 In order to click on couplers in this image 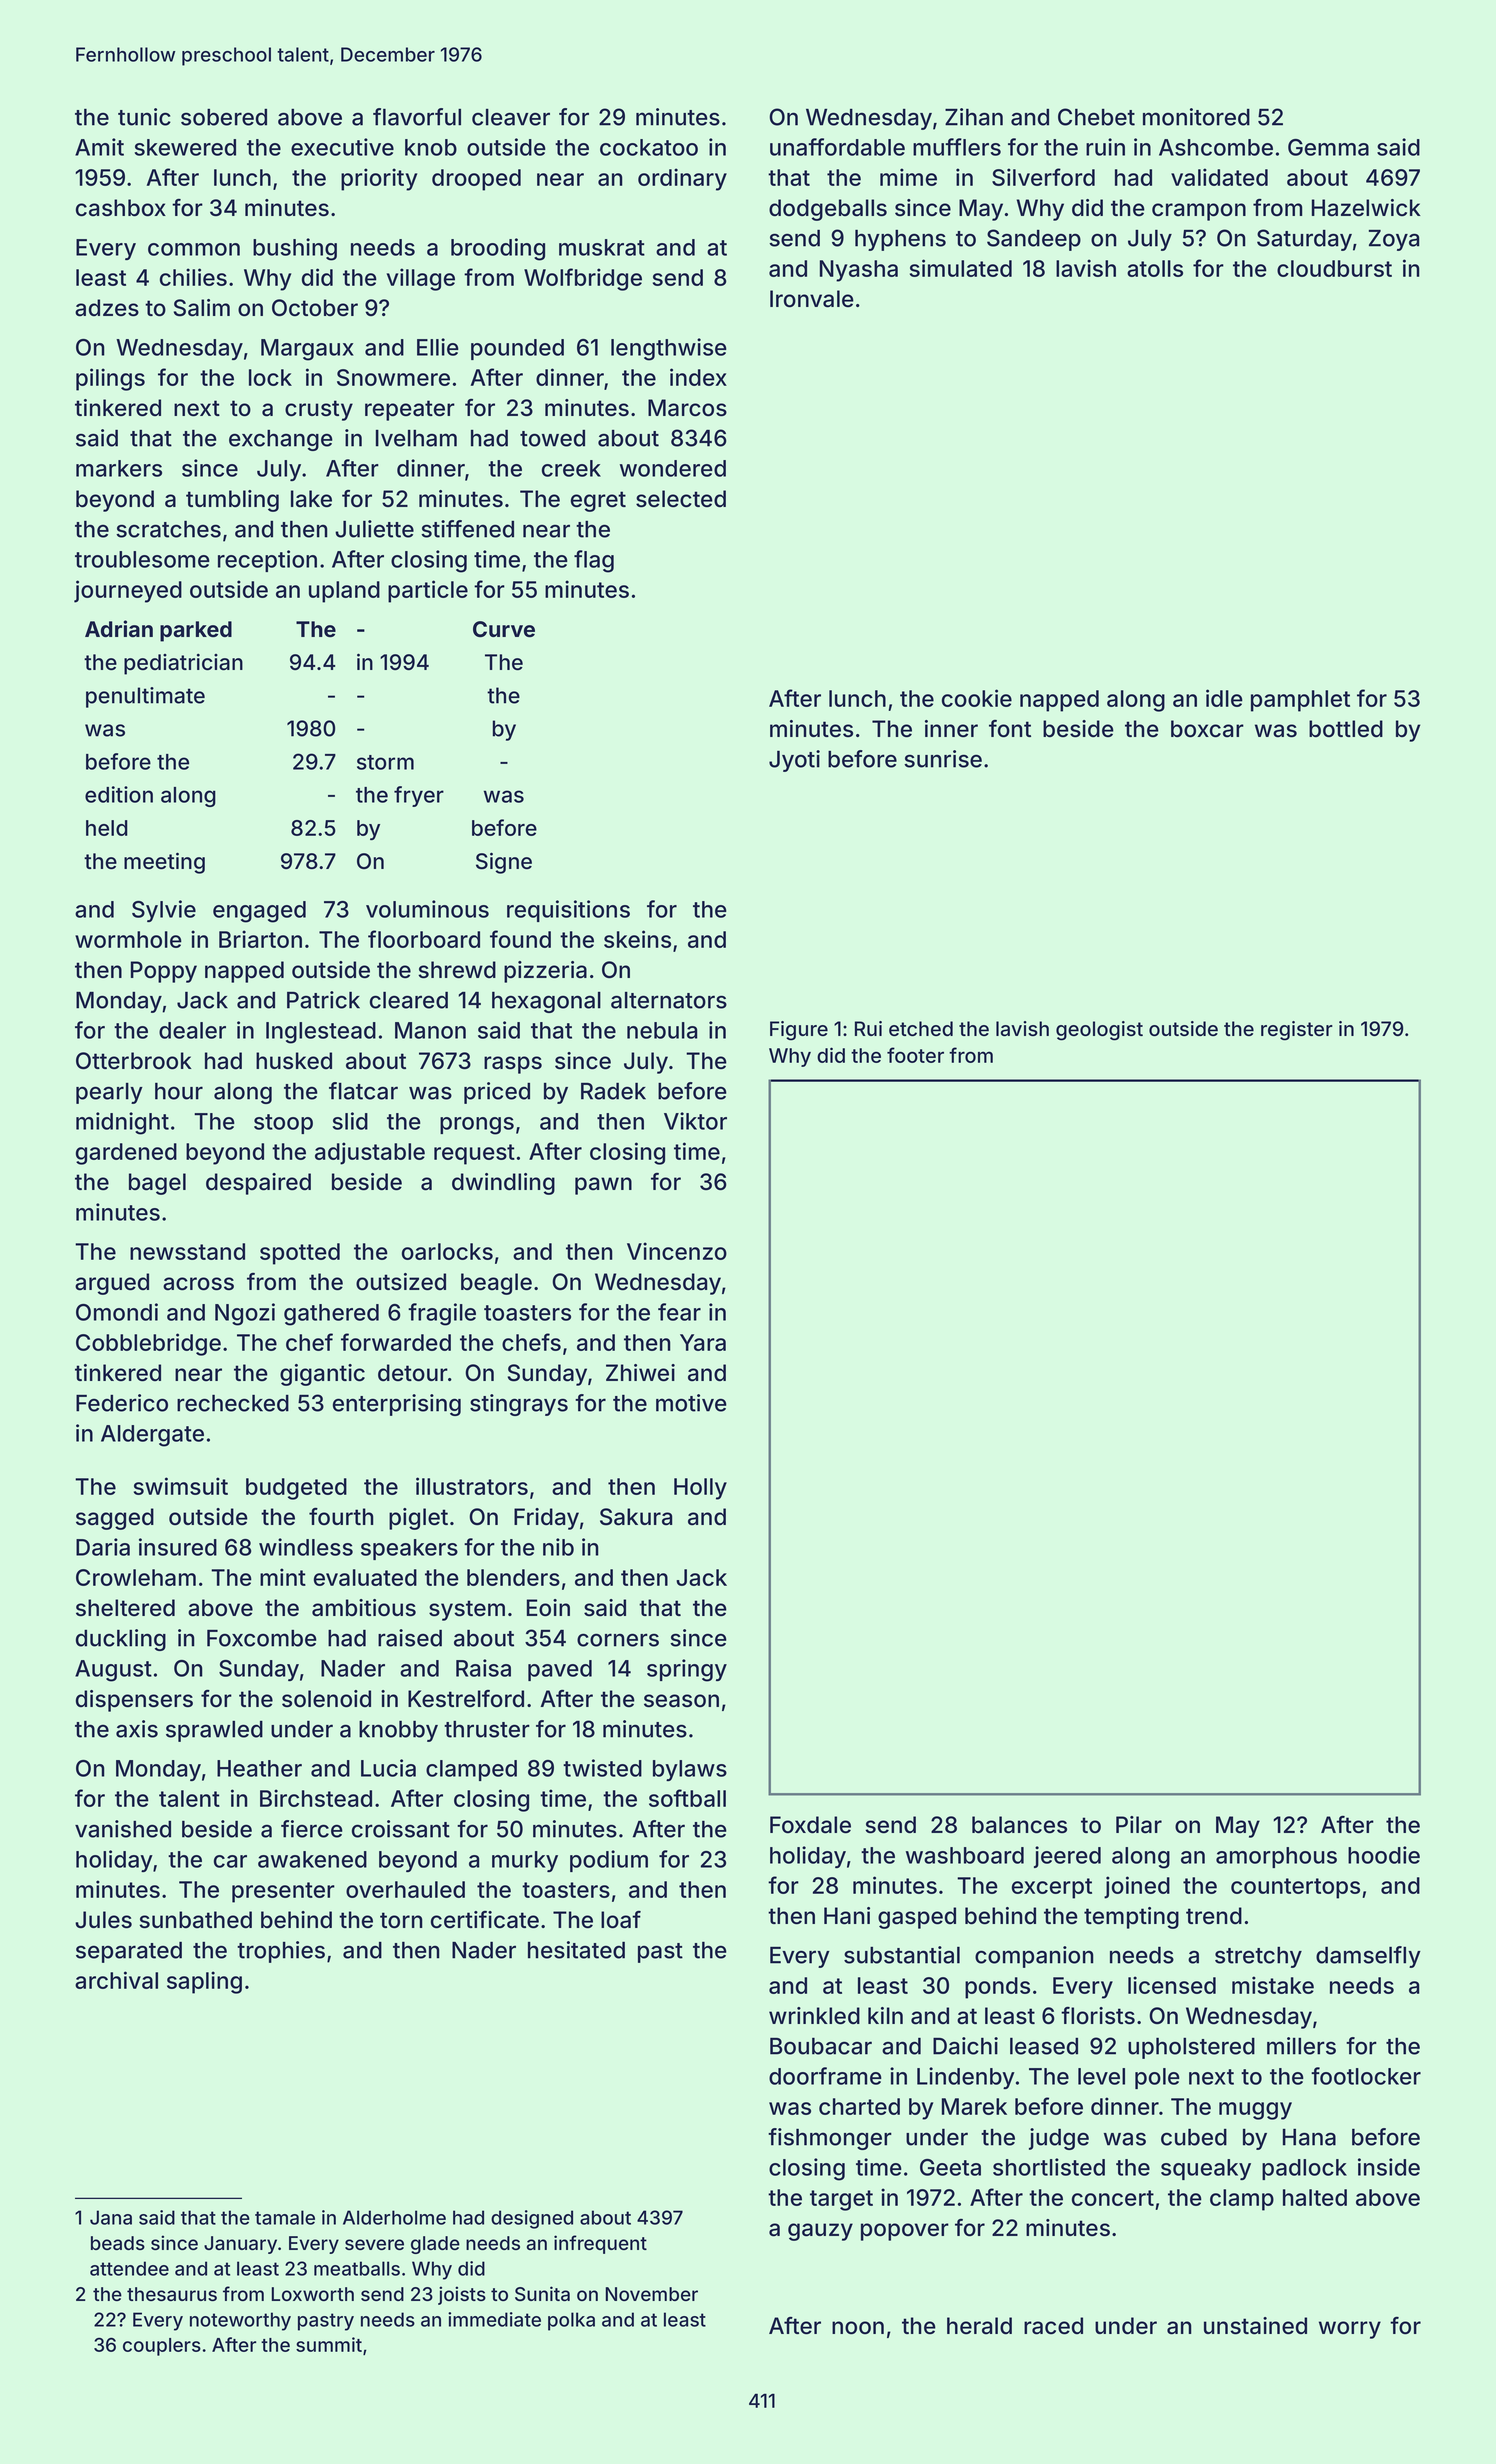, I will do `click(162, 2347)`.
